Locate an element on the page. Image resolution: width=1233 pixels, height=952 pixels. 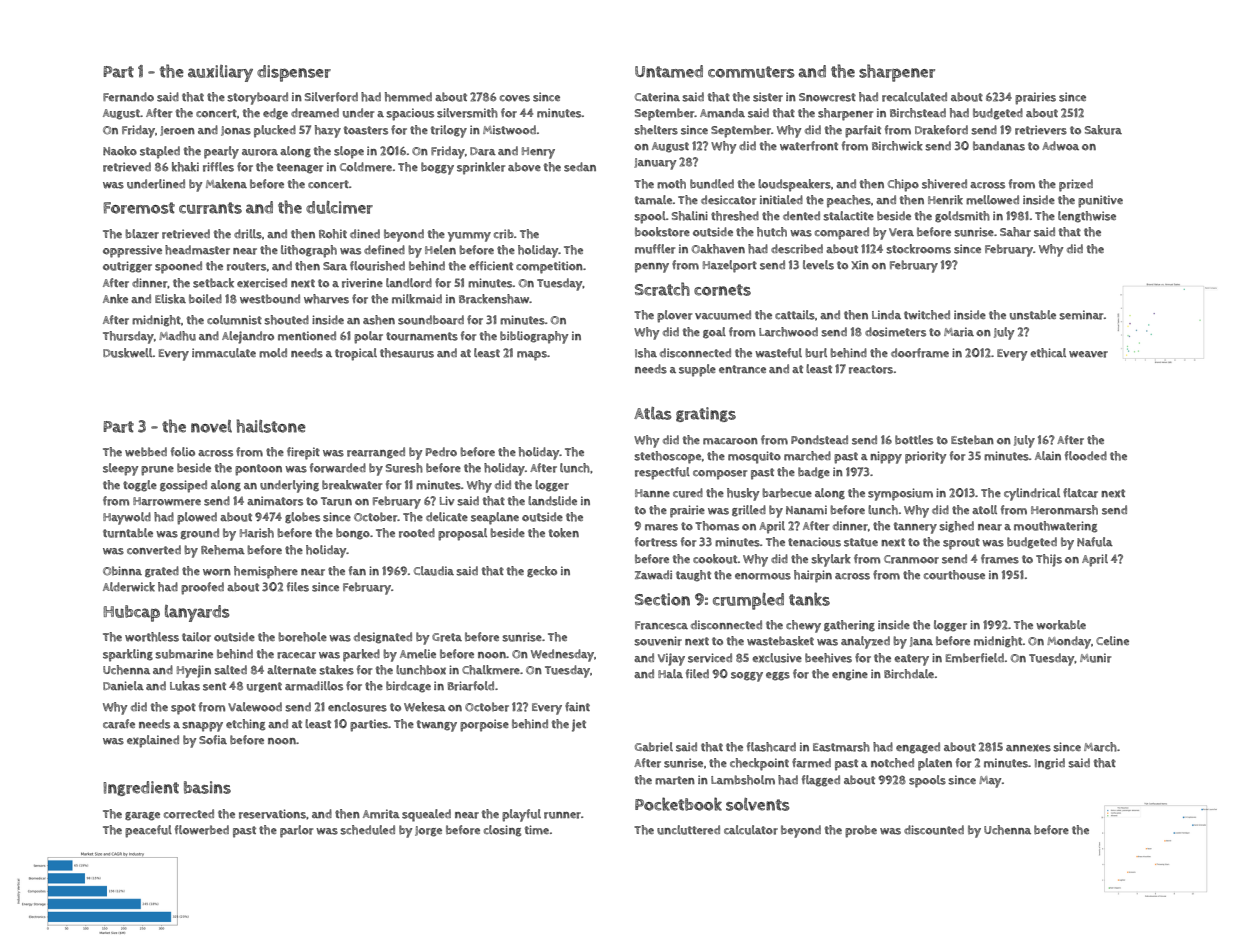
reactors is located at coordinates (871, 369).
